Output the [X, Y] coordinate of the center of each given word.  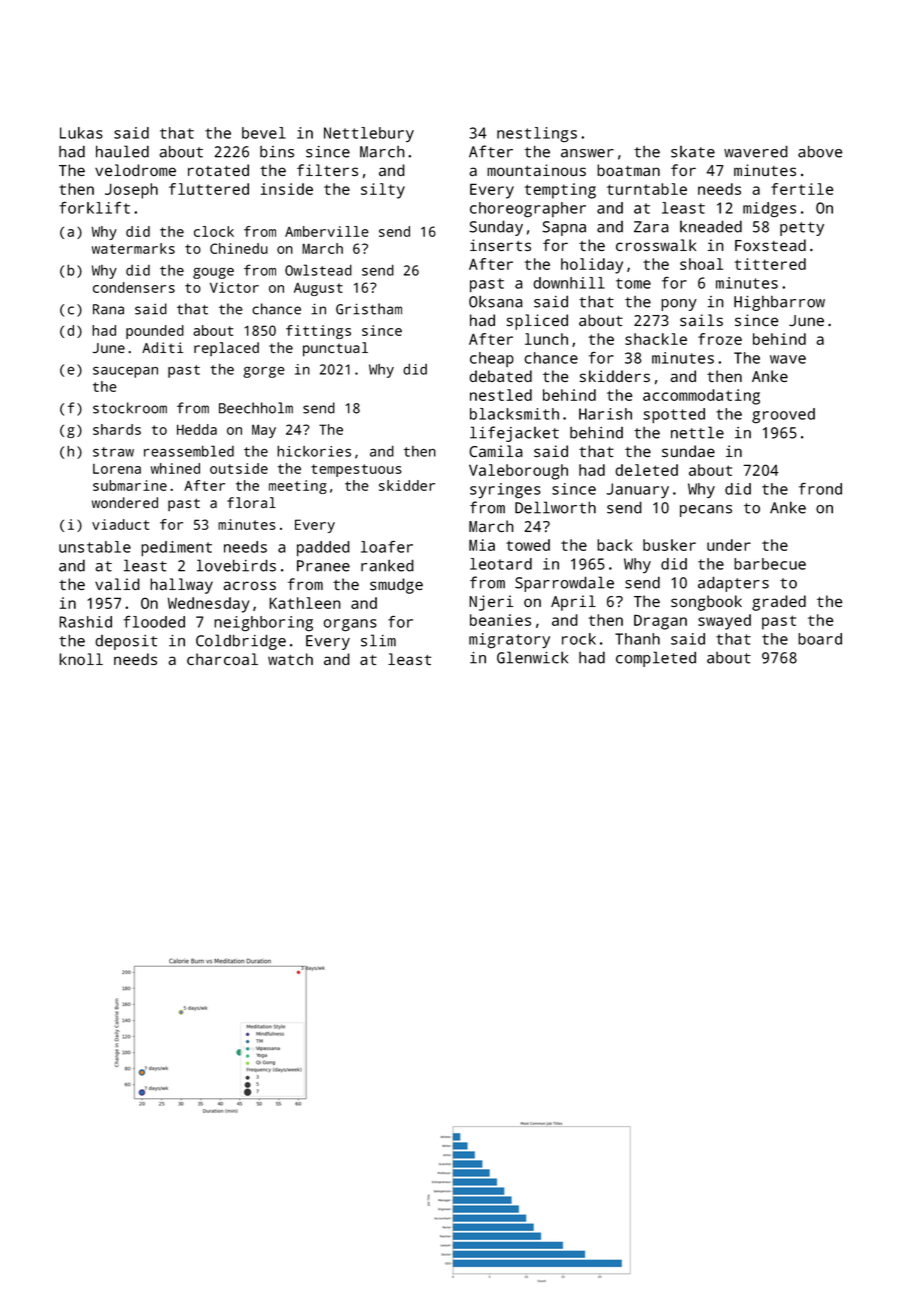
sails [701, 320]
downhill [569, 283]
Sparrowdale [564, 584]
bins [277, 152]
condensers [134, 287]
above [820, 151]
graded [779, 603]
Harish [605, 414]
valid [117, 584]
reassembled [189, 451]
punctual [335, 349]
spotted [674, 416]
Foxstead [770, 245]
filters [327, 170]
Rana [108, 309]
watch [290, 659]
